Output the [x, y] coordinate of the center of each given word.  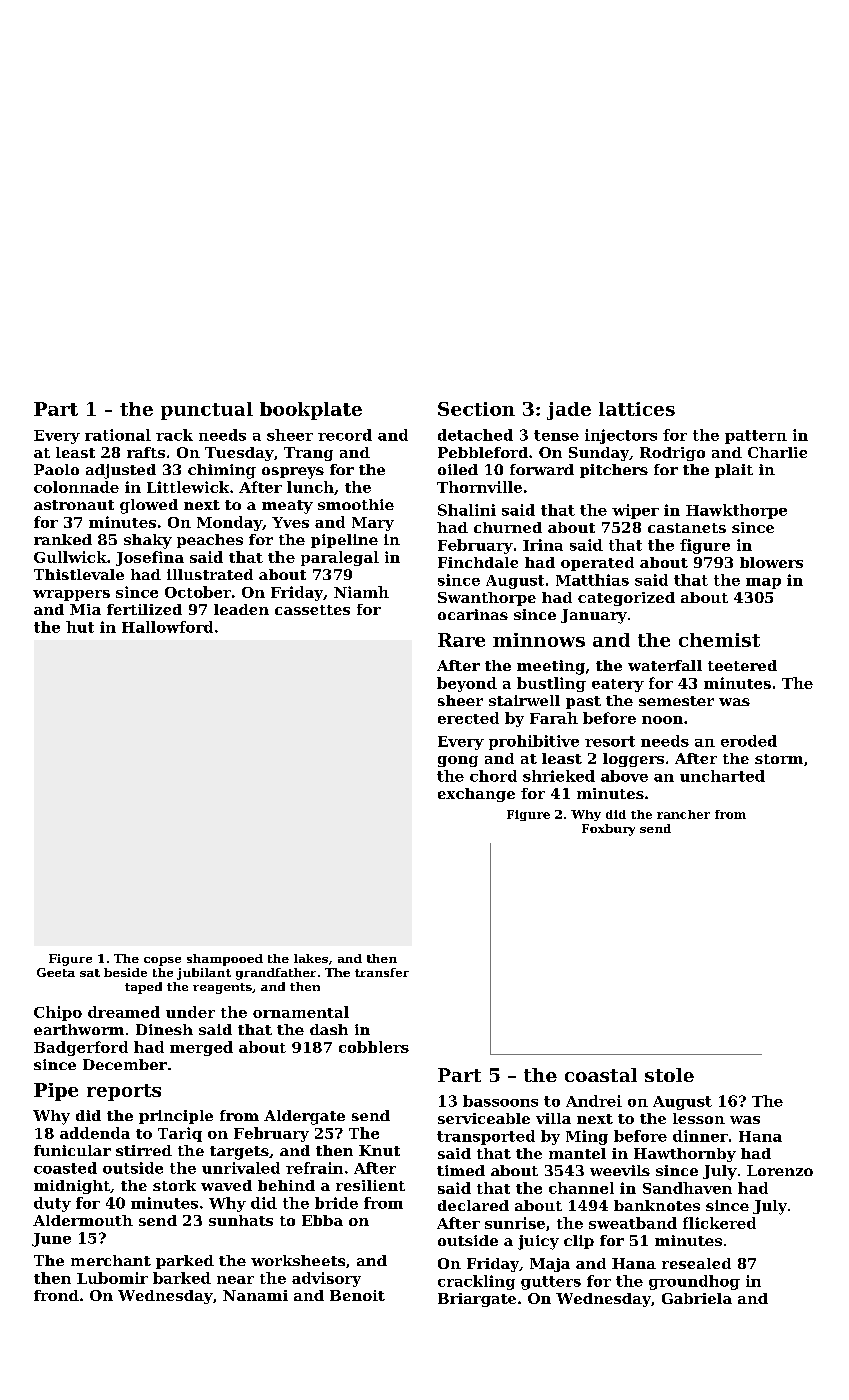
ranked [63, 539]
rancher [683, 814]
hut [80, 627]
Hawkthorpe [736, 511]
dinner [700, 1136]
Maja [550, 1265]
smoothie [356, 504]
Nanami [255, 1295]
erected [468, 718]
